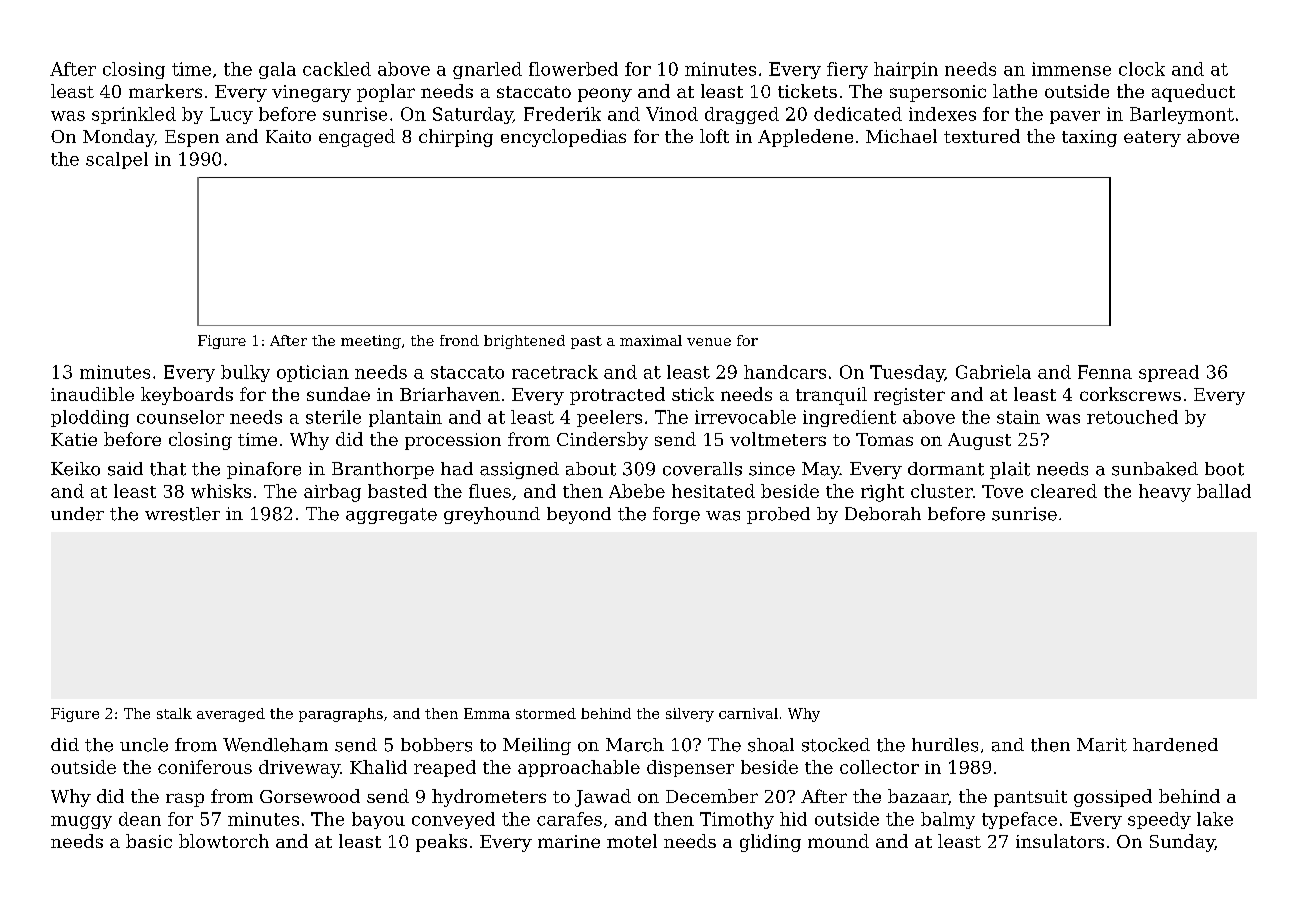 This document has height=924, width=1308. I want to click on muggy, so click(81, 822).
